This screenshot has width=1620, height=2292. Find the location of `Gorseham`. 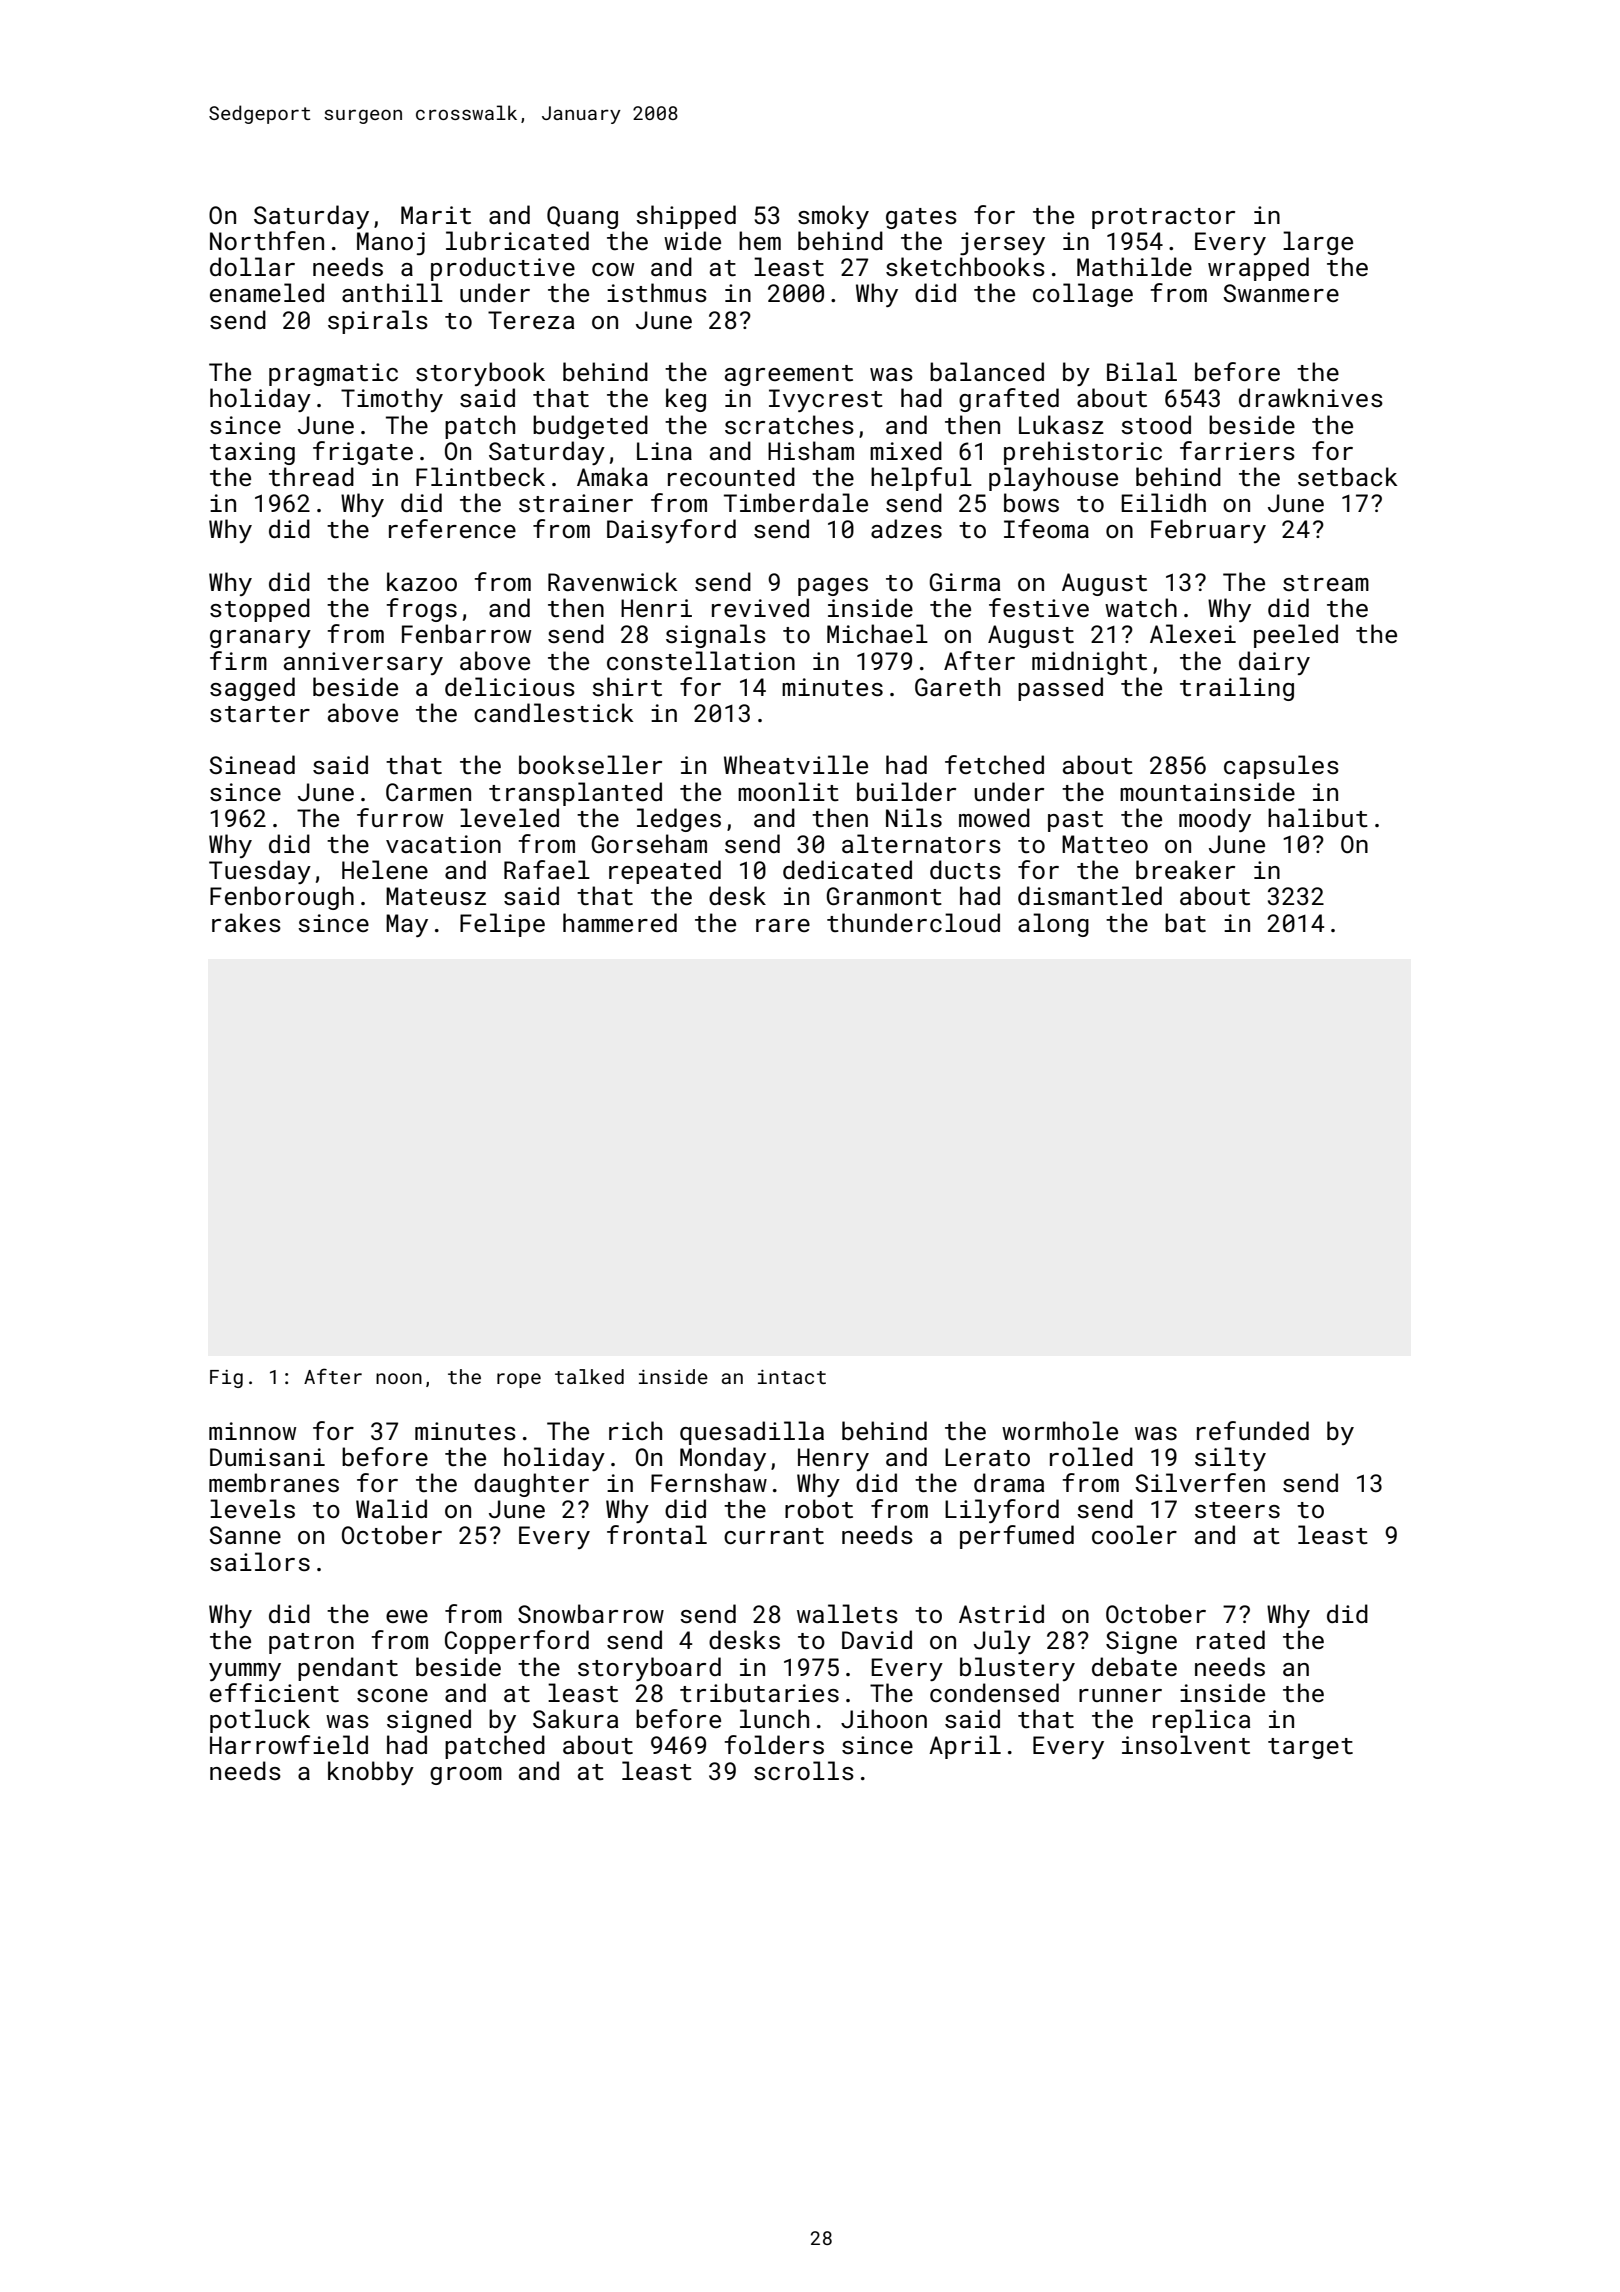

Gorseham is located at coordinates (649, 843).
